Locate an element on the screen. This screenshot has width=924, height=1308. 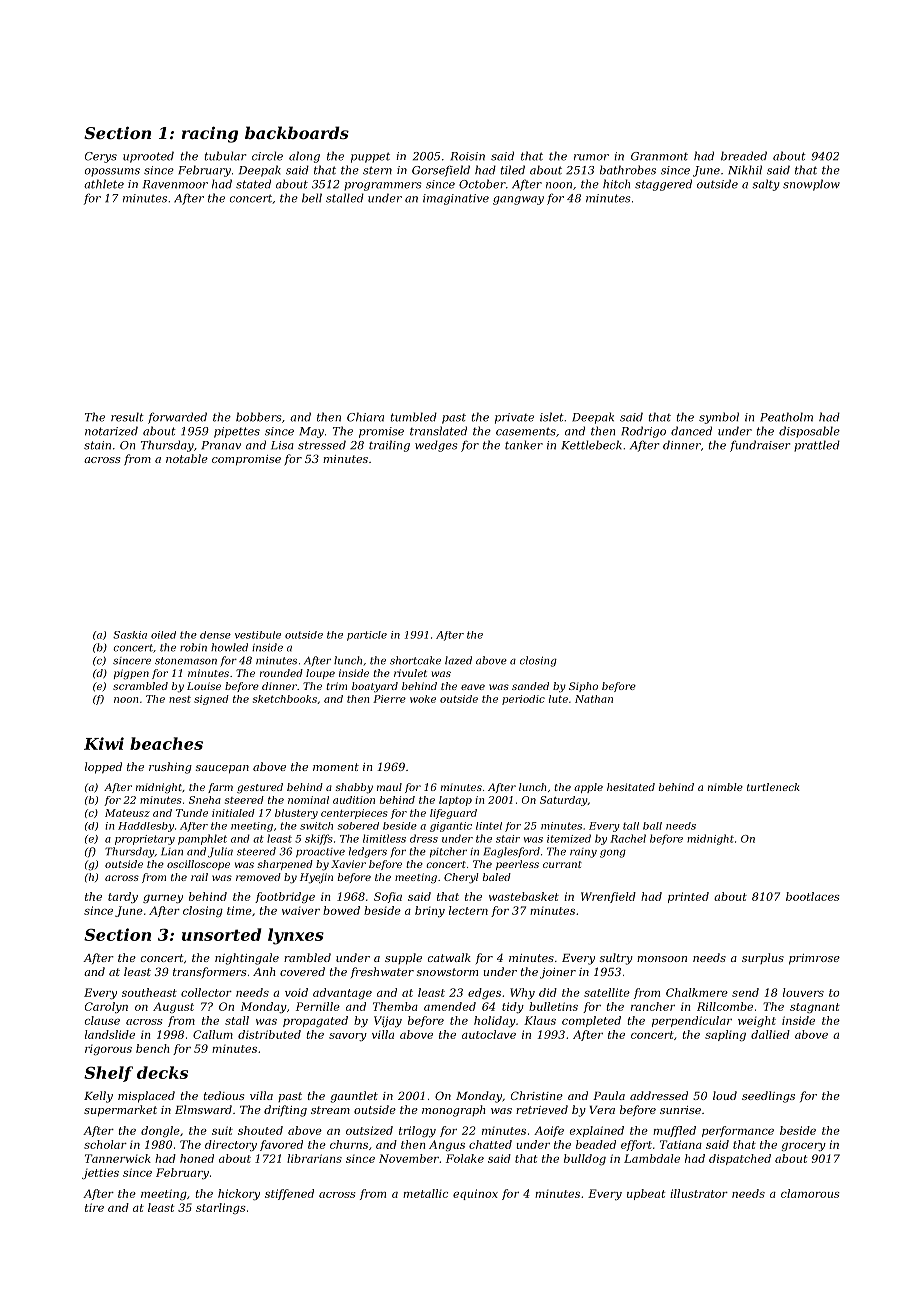
particle is located at coordinates (367, 636).
